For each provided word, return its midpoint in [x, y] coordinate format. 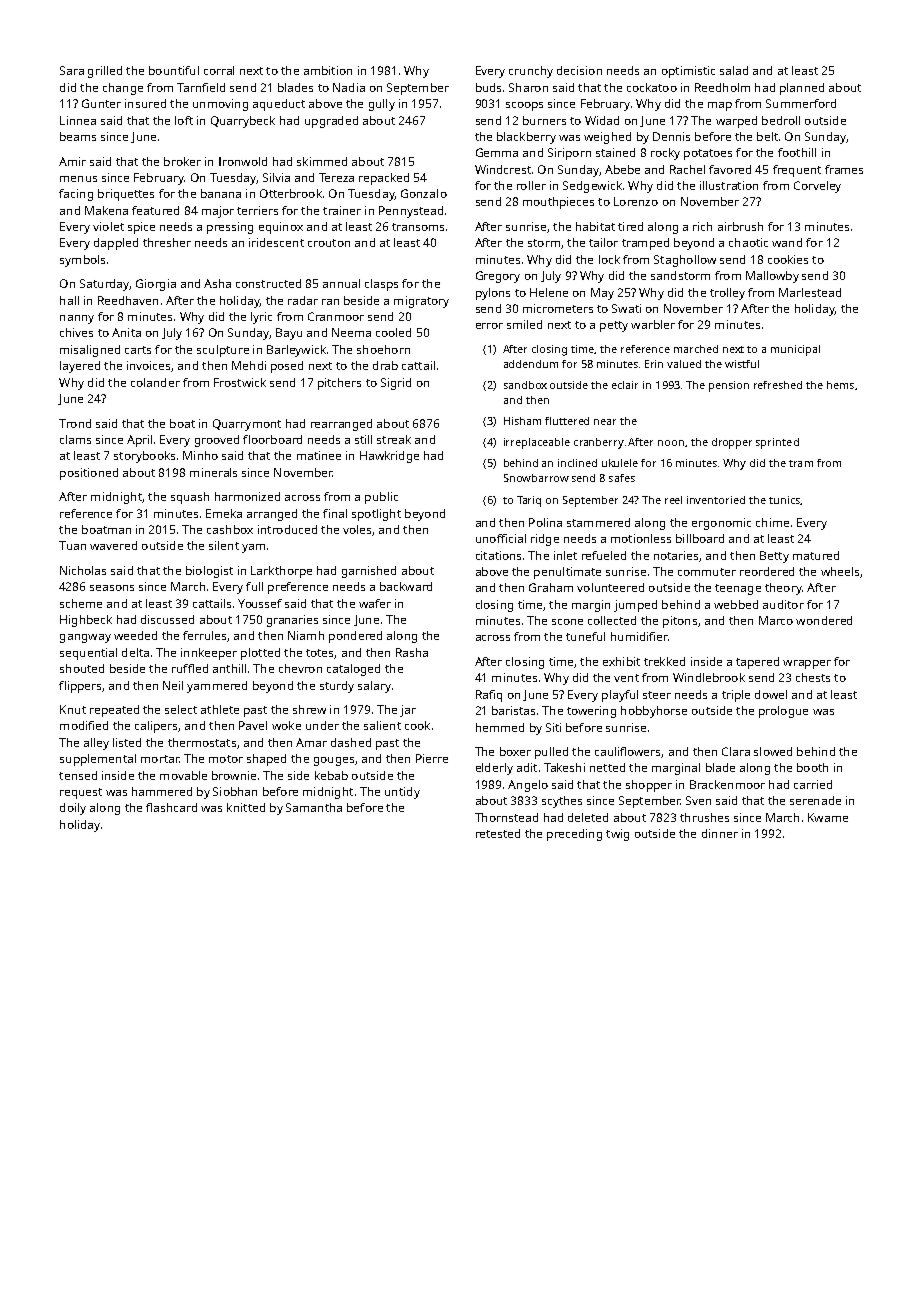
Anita [126, 332]
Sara [72, 70]
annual [341, 283]
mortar [160, 759]
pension [729, 386]
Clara [736, 751]
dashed [351, 742]
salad [734, 70]
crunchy [531, 72]
